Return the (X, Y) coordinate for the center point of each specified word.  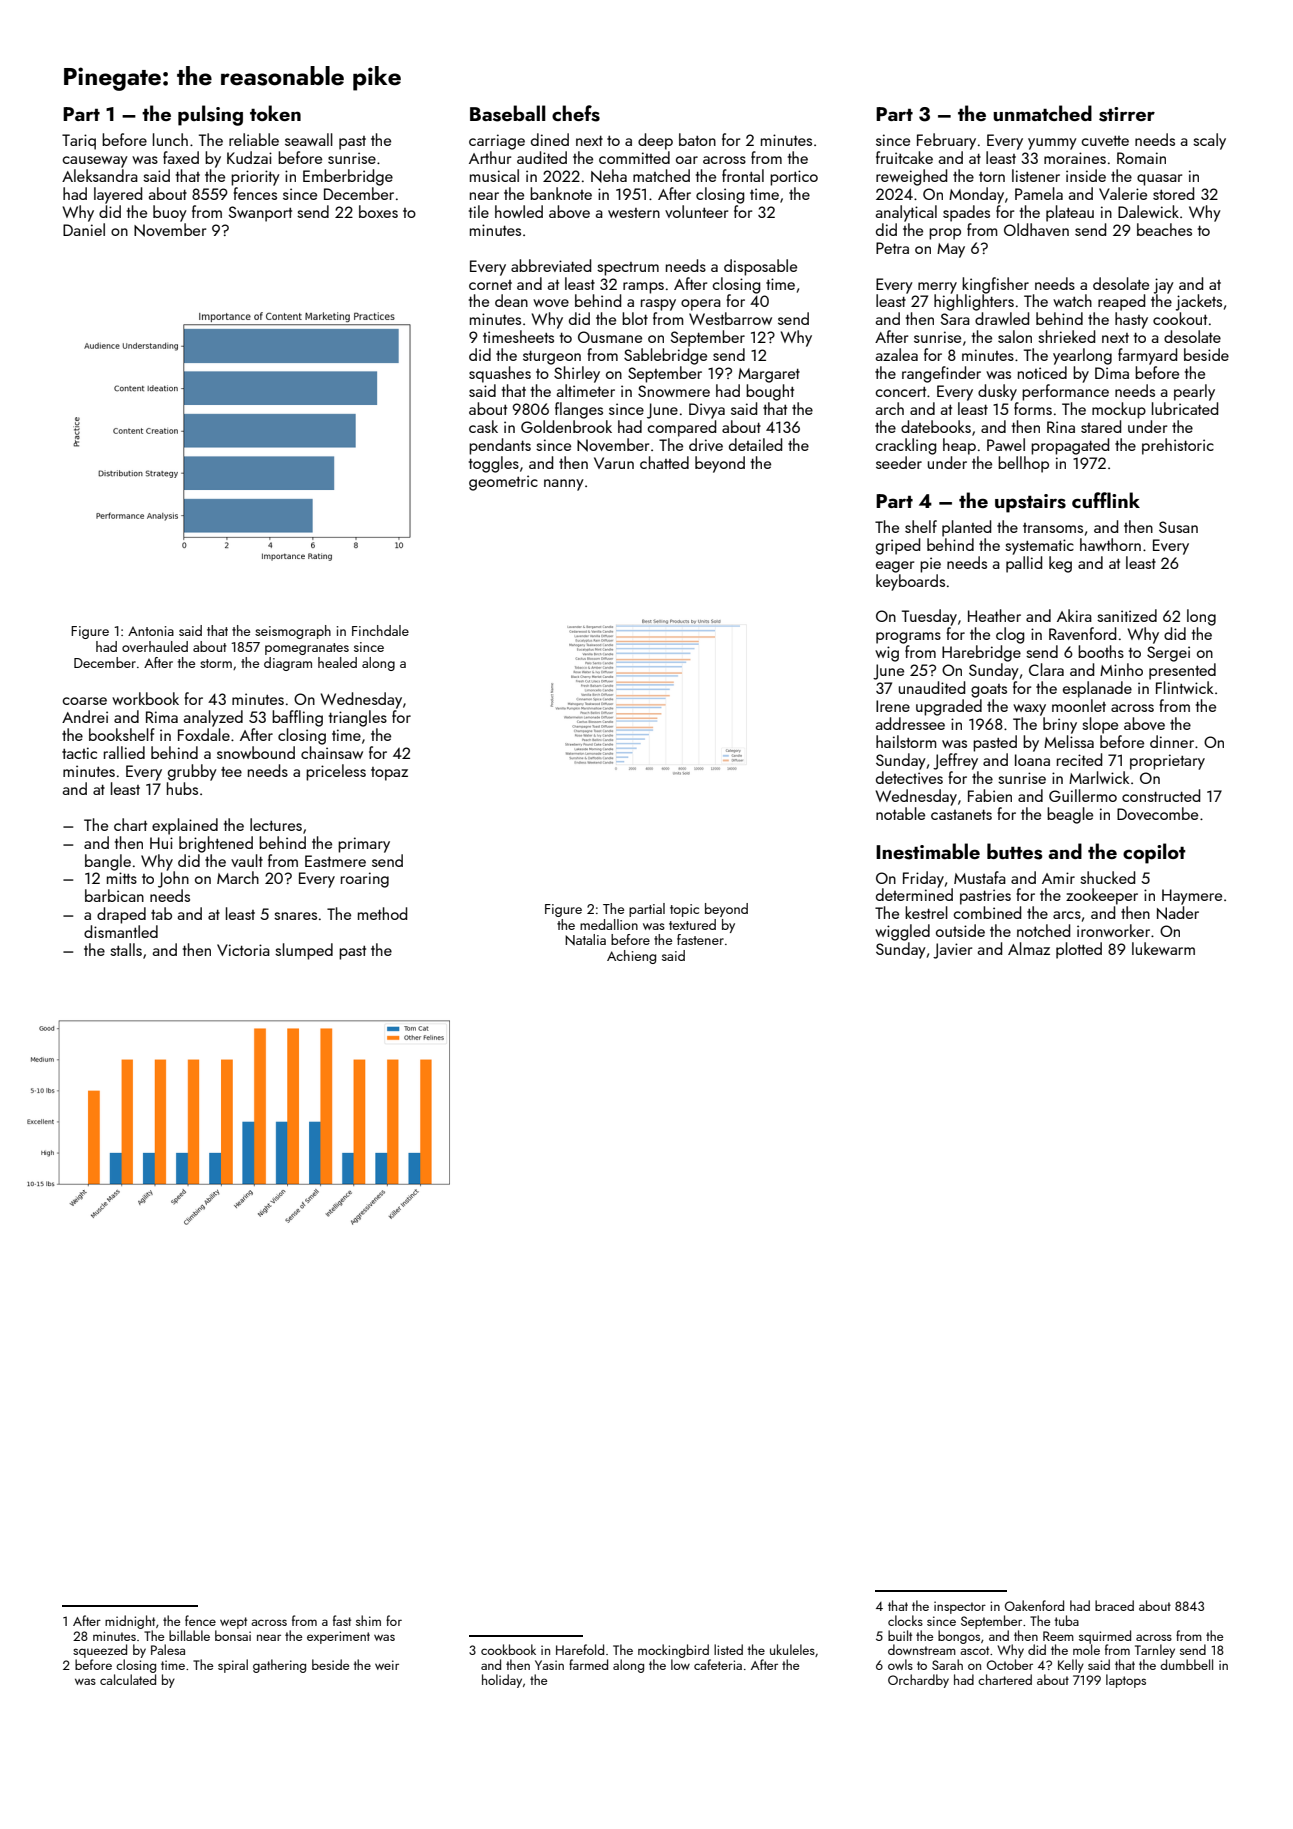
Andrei (85, 716)
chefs (576, 113)
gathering (279, 1666)
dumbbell (1186, 1664)
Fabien (990, 795)
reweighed (911, 177)
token (275, 113)
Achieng (631, 957)
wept (233, 1623)
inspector (960, 1607)
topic (684, 910)
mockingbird (673, 1651)
